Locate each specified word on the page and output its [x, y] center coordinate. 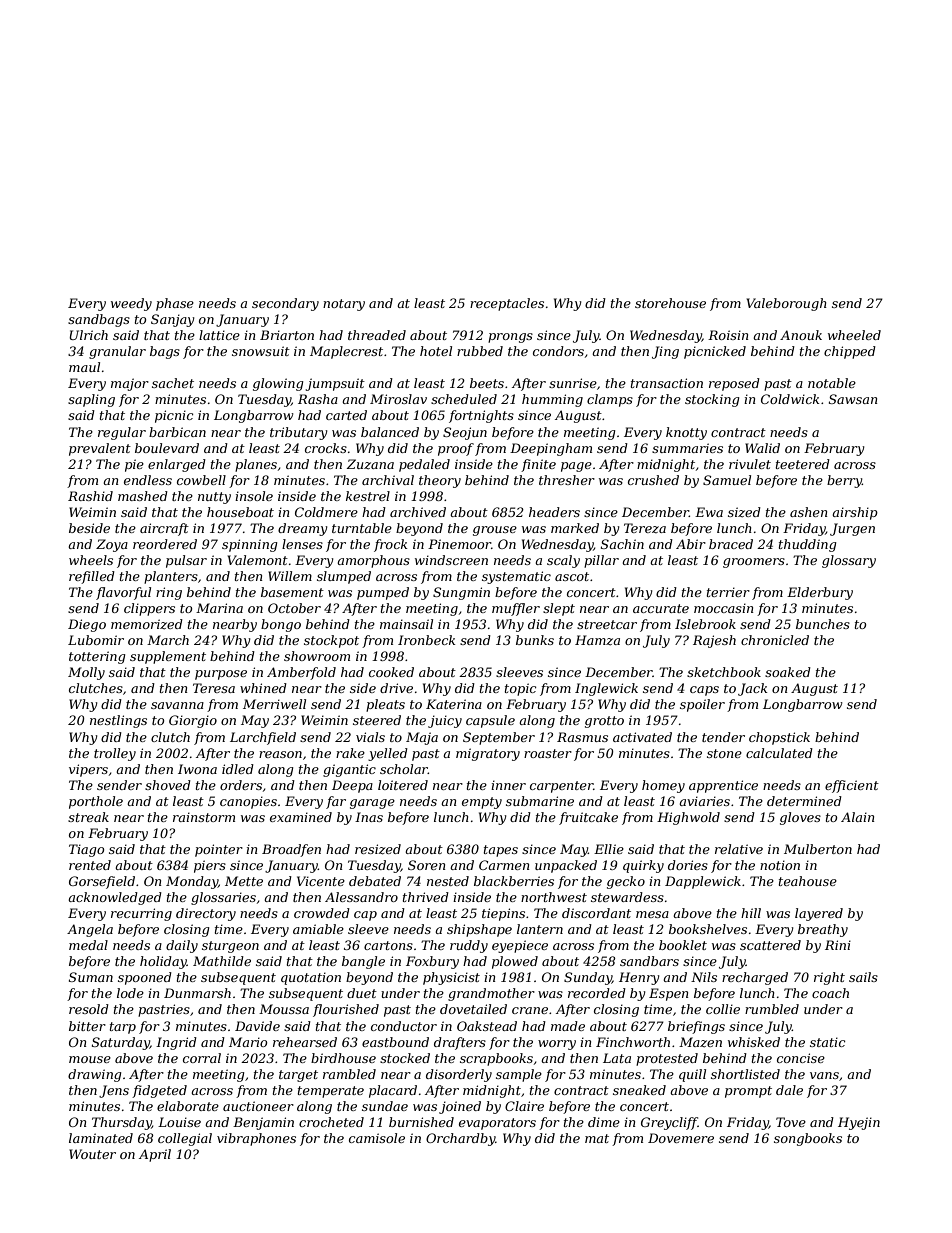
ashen [809, 512]
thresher [567, 480]
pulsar [186, 561]
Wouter [92, 1154]
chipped [850, 352]
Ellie [609, 849]
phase [175, 304]
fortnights [481, 416]
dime [604, 1122]
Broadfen [291, 850]
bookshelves [708, 929]
